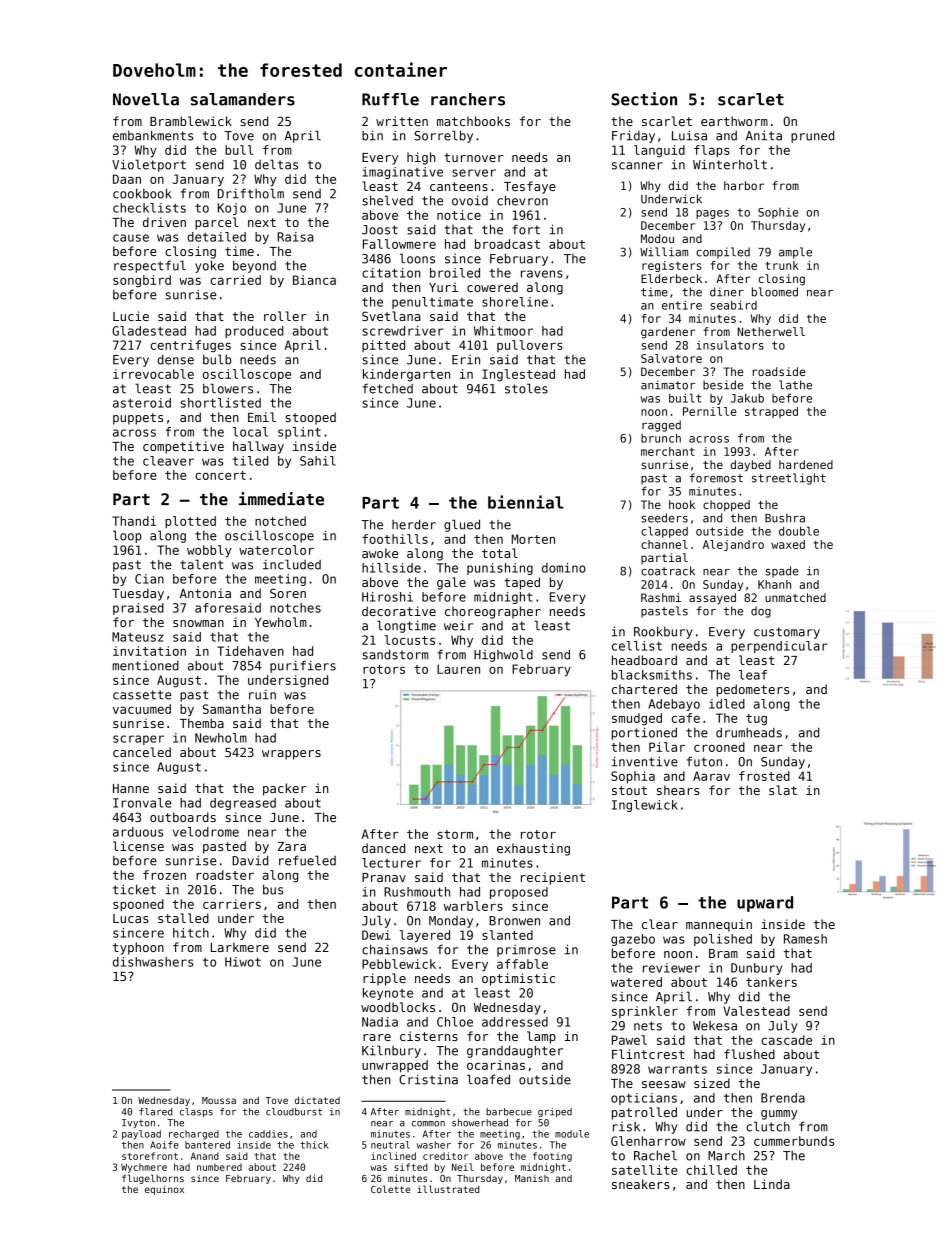  I want to click on salamanders, so click(243, 99).
